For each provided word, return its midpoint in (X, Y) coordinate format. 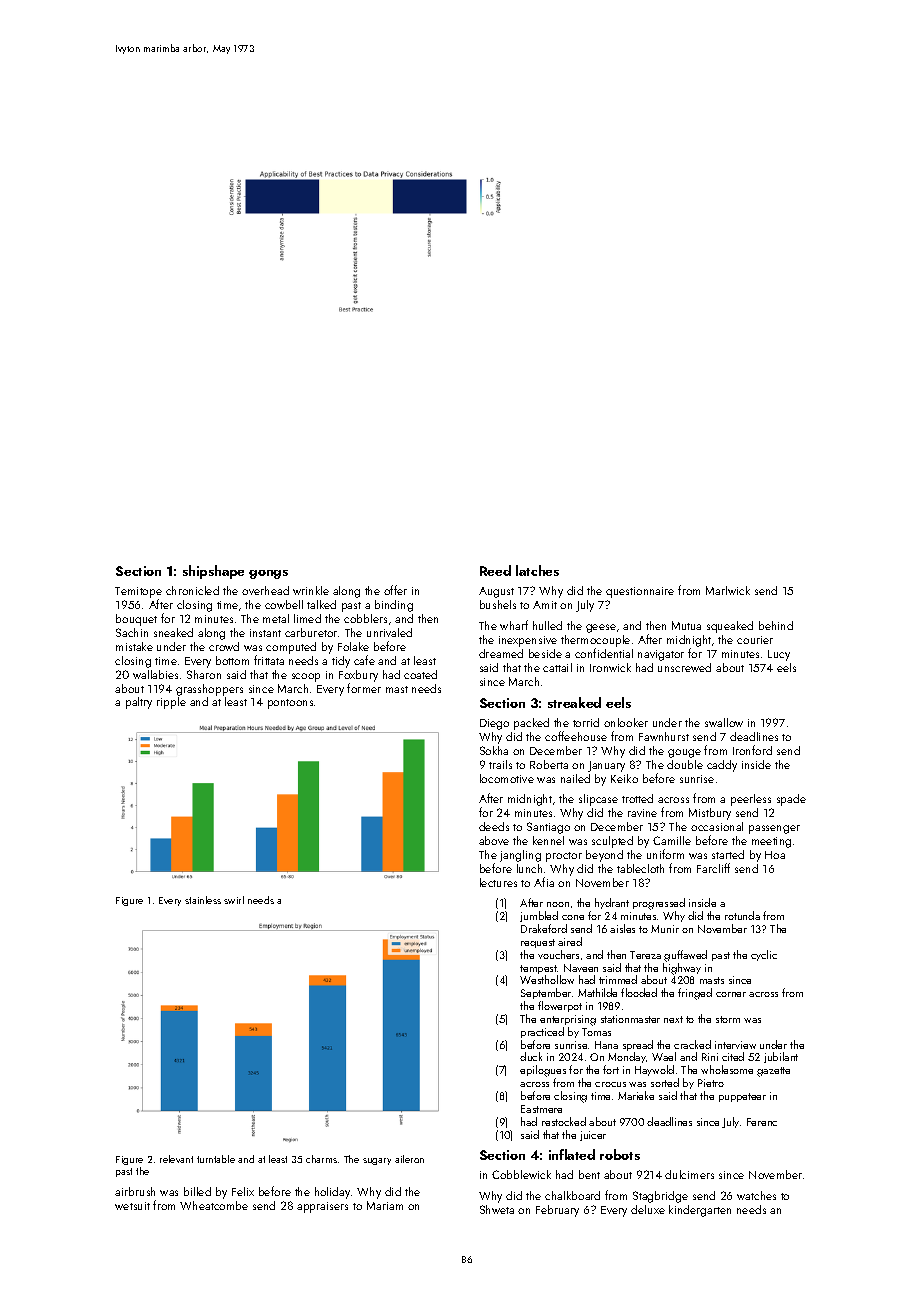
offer (395, 590)
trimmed (618, 979)
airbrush (135, 1191)
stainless (203, 900)
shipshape (213, 572)
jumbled (539, 916)
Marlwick (728, 590)
